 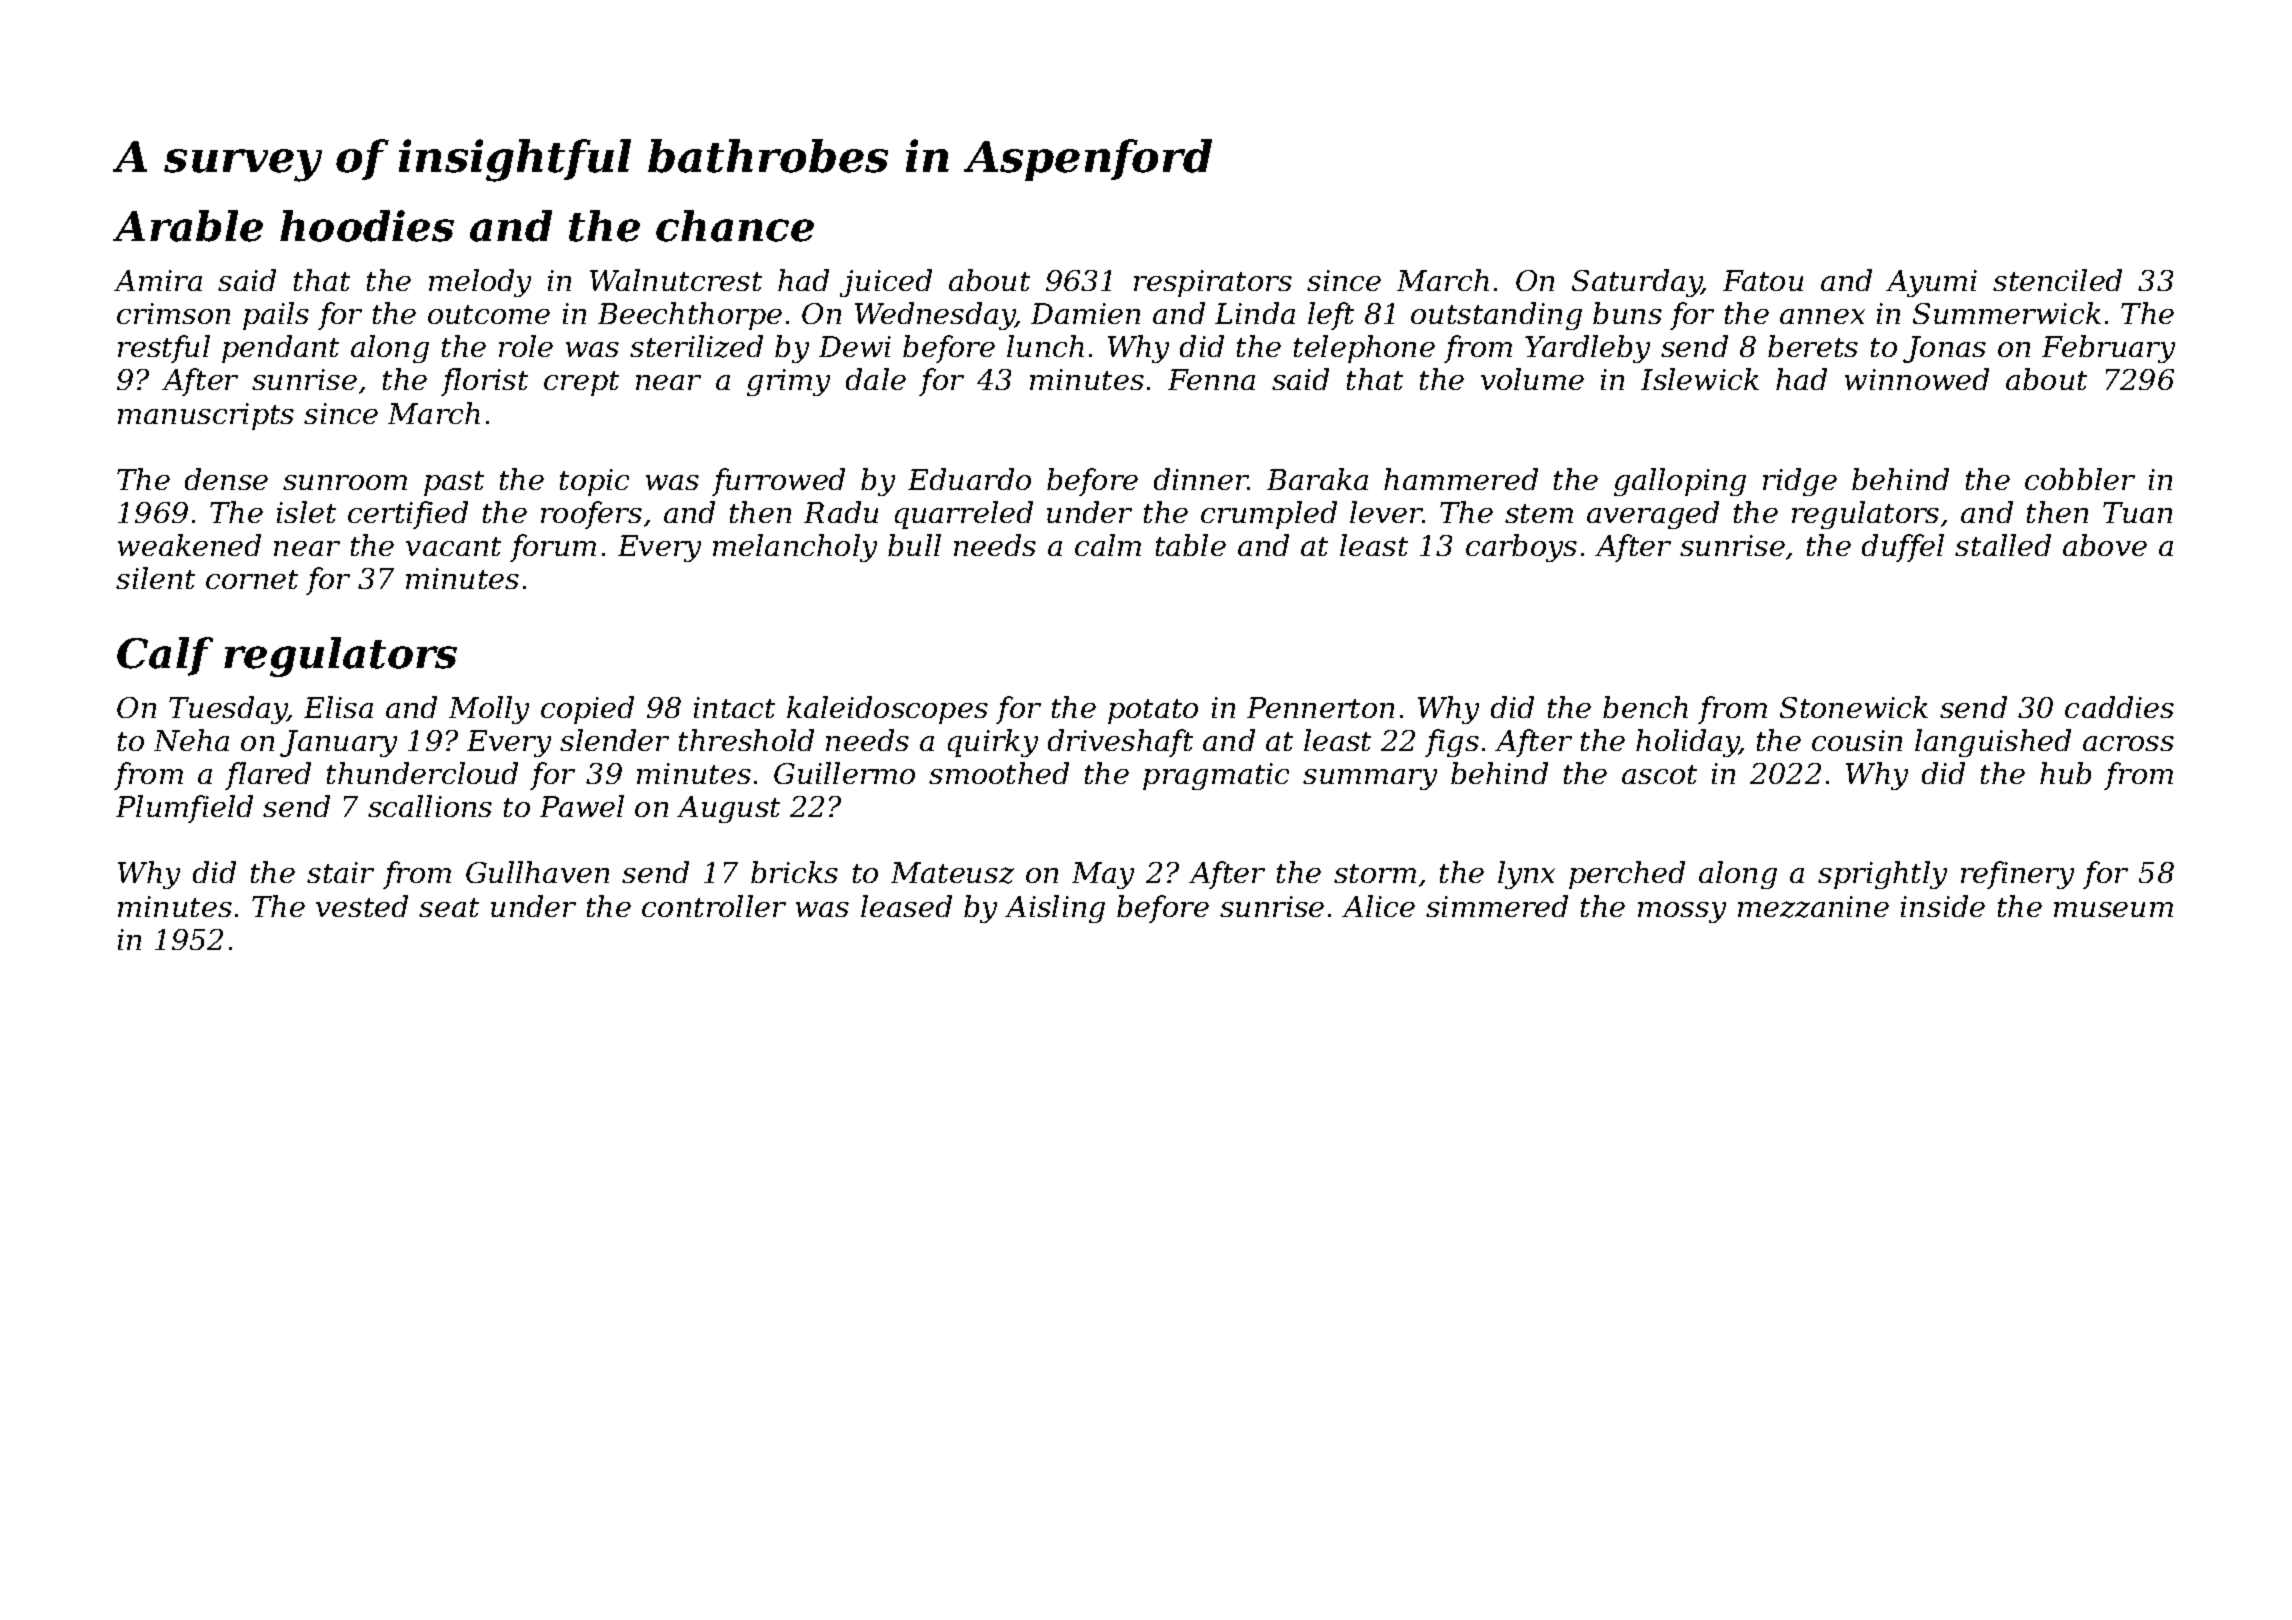 I want to click on Alice, so click(x=1378, y=906).
